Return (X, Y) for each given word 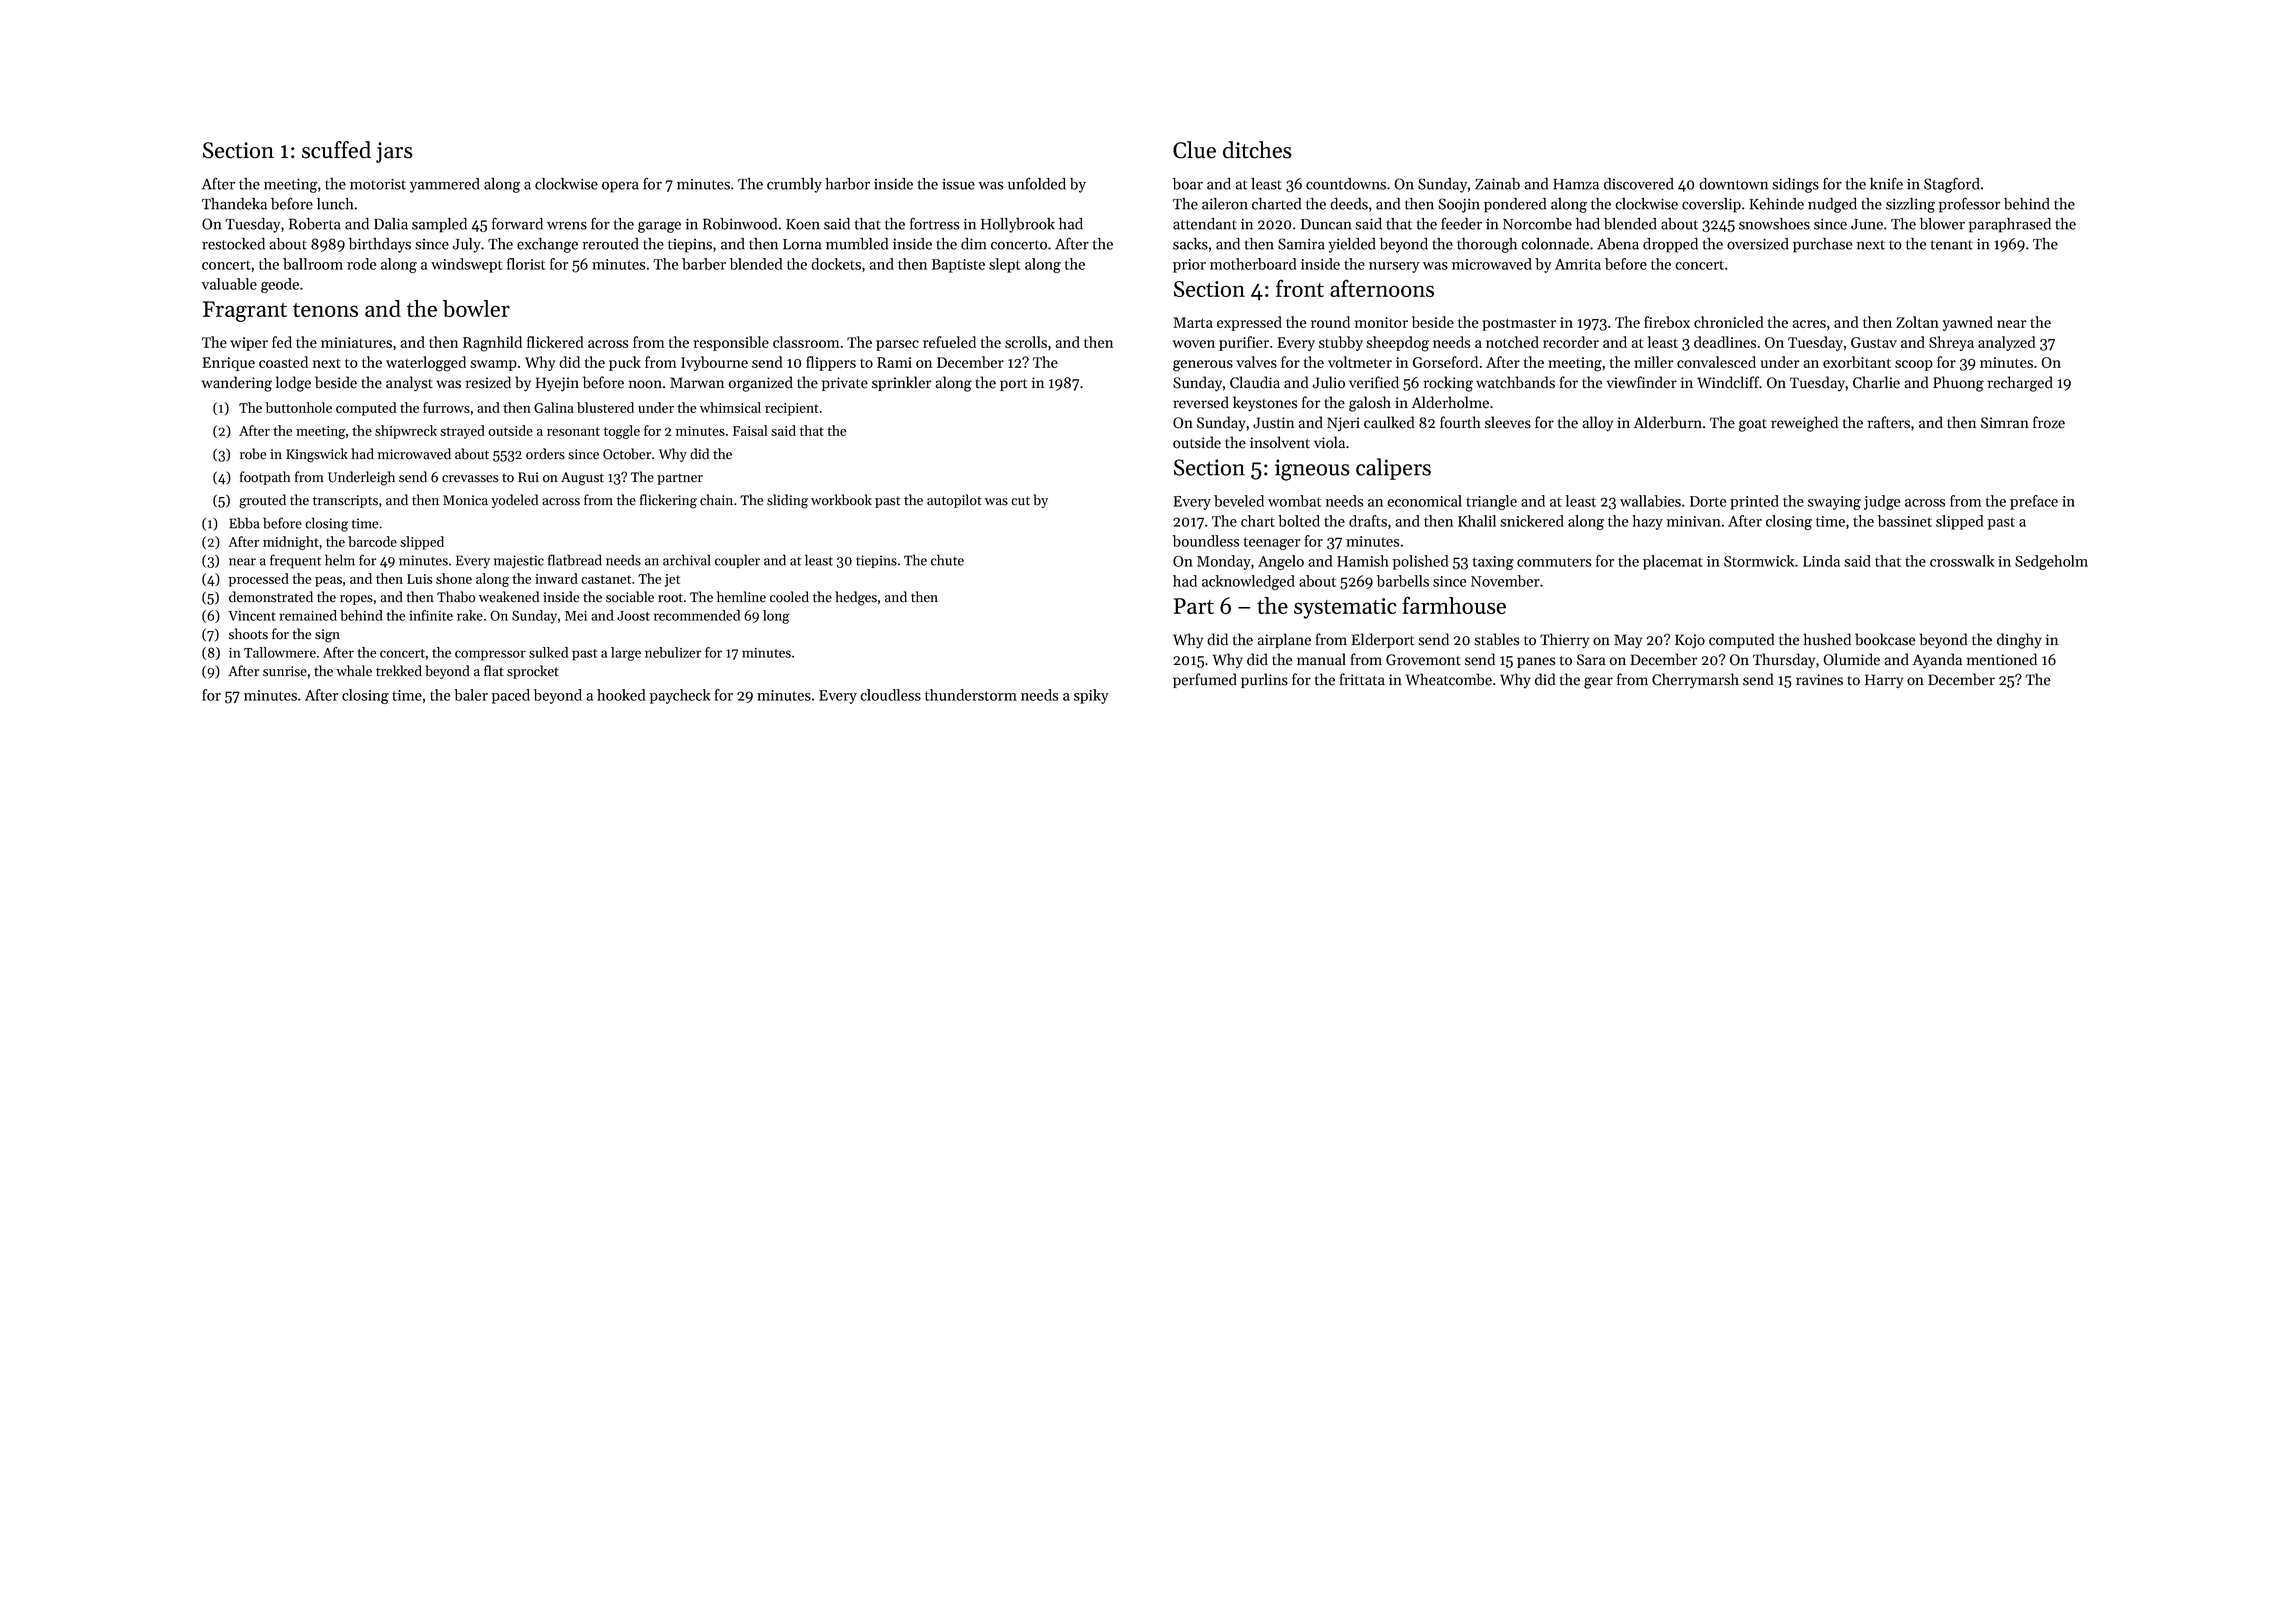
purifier (1244, 343)
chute (947, 560)
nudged (1832, 205)
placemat (1673, 562)
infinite (431, 615)
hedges (856, 598)
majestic (519, 562)
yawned (1967, 323)
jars (394, 152)
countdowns (1346, 184)
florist (526, 264)
